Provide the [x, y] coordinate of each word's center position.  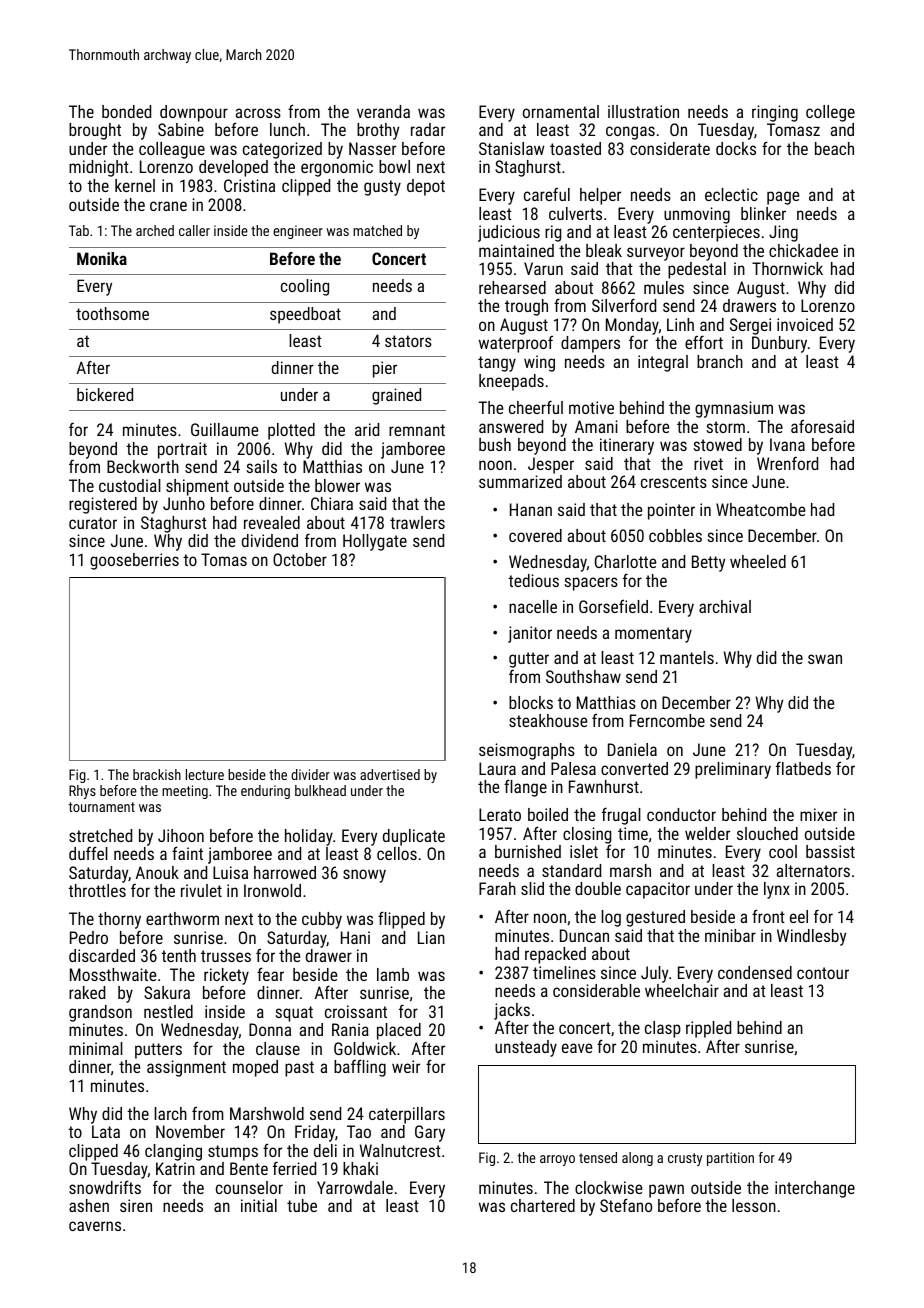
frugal [621, 816]
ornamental [561, 111]
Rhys [82, 792]
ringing [775, 113]
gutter [529, 660]
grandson [100, 1013]
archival [725, 606]
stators [408, 341]
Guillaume [224, 429]
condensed [755, 972]
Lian [431, 937]
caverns [95, 1226]
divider [310, 774]
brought [95, 131]
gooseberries [134, 561]
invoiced [805, 324]
